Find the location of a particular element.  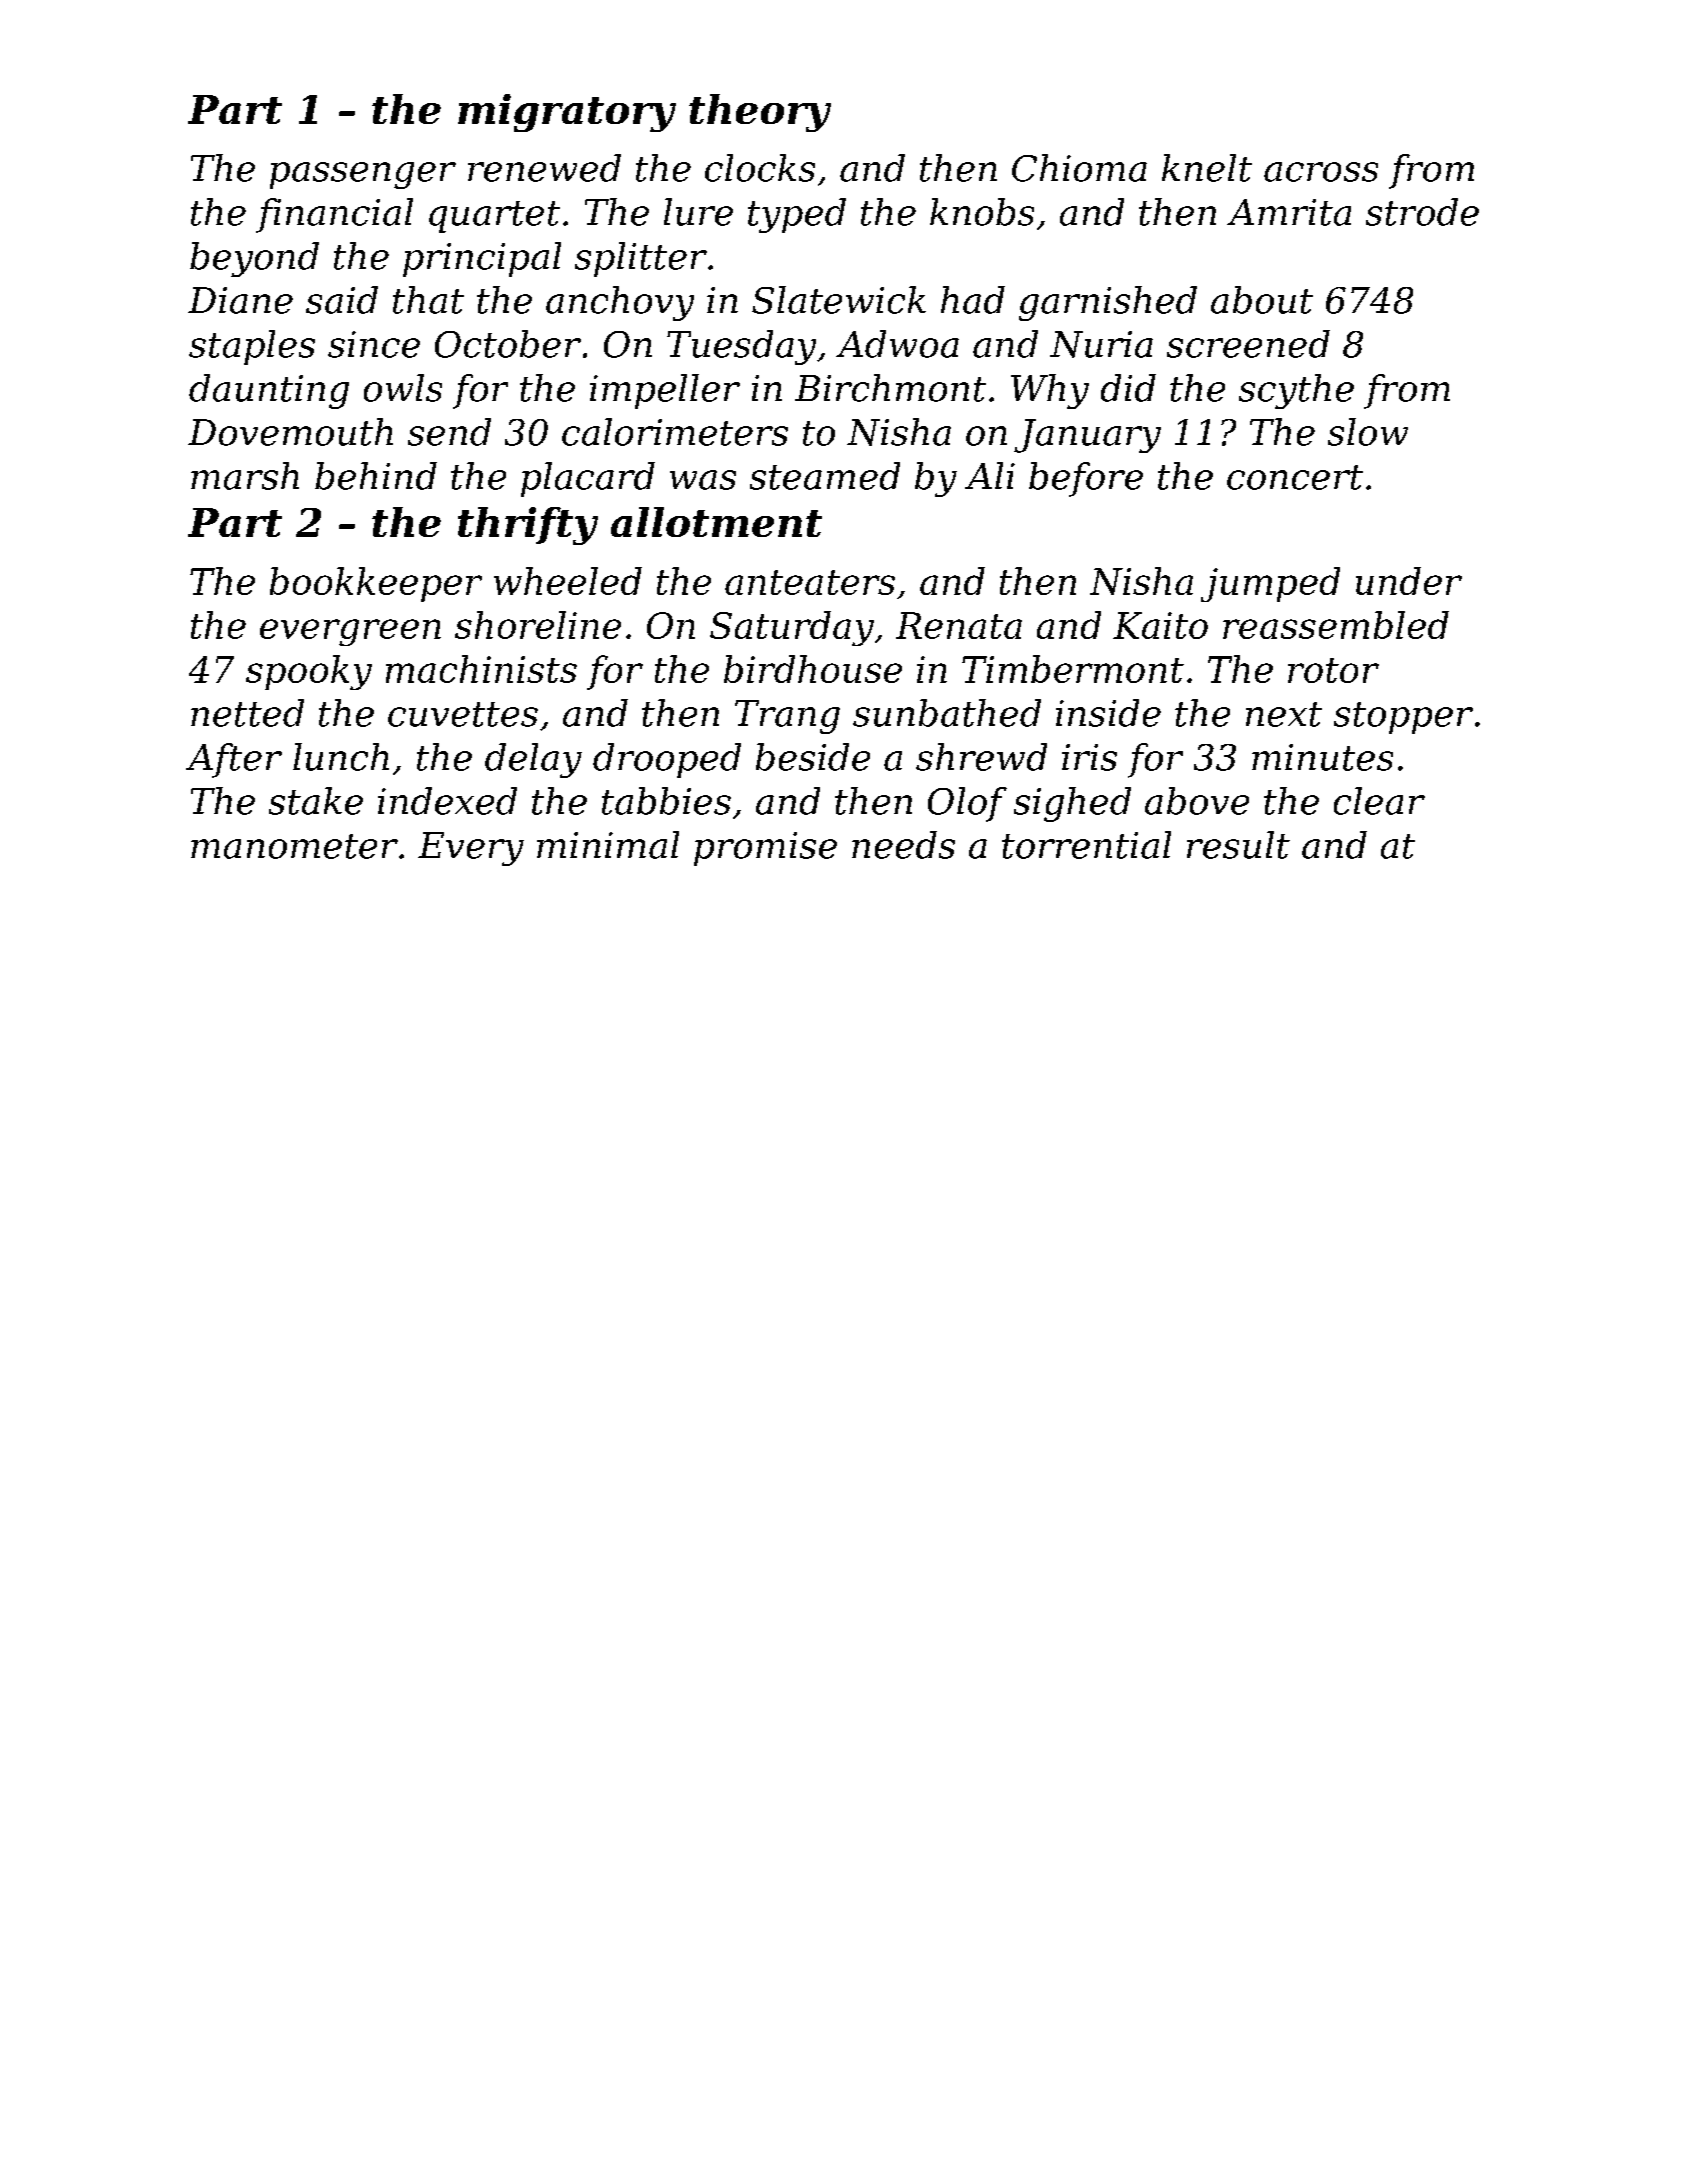

before is located at coordinates (1086, 479).
